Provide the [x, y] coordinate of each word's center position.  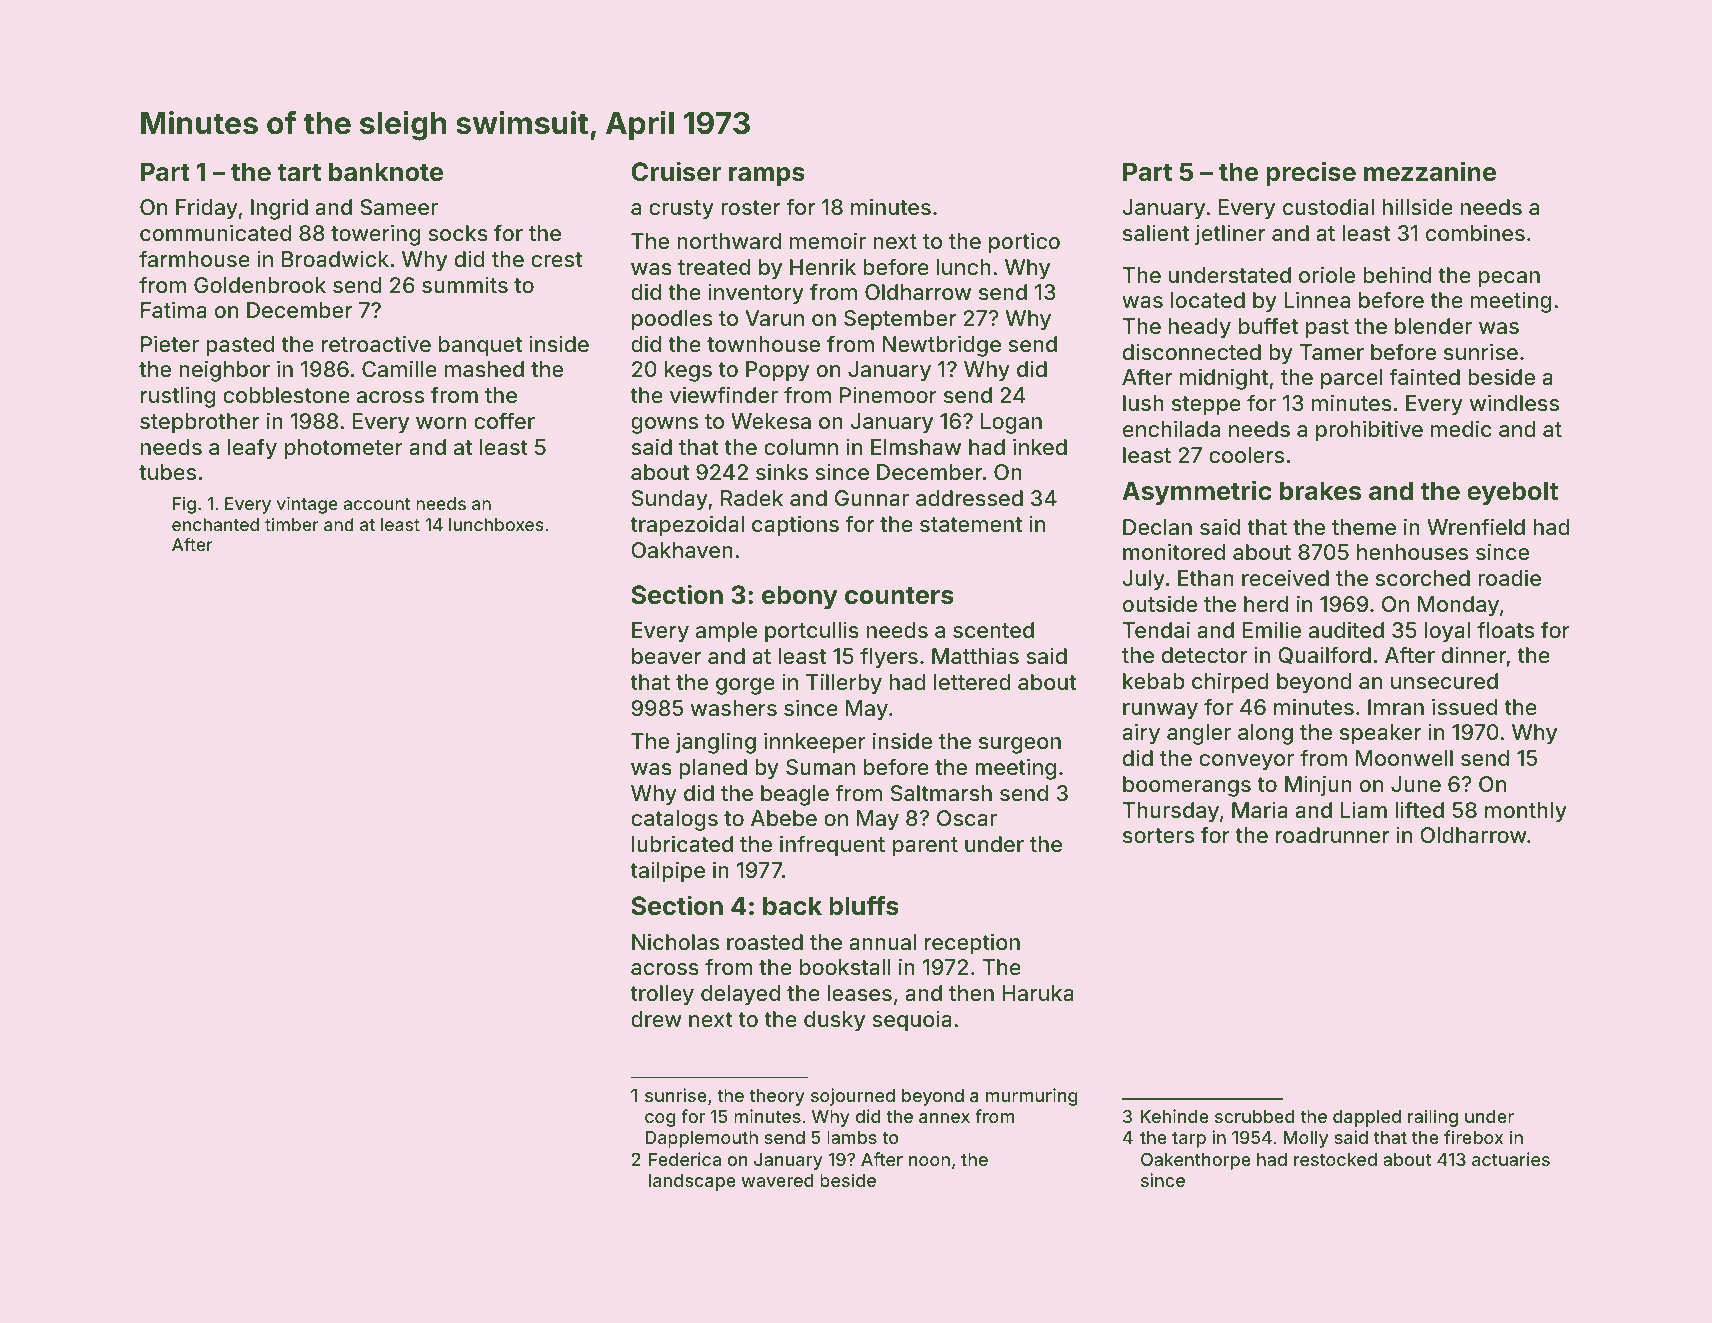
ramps [767, 176]
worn [441, 423]
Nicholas [675, 941]
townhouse [763, 344]
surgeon [1020, 745]
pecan [1509, 279]
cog [660, 1120]
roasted [765, 942]
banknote [386, 172]
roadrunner [1332, 835]
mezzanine [1430, 171]
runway [1160, 711]
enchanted [215, 524]
